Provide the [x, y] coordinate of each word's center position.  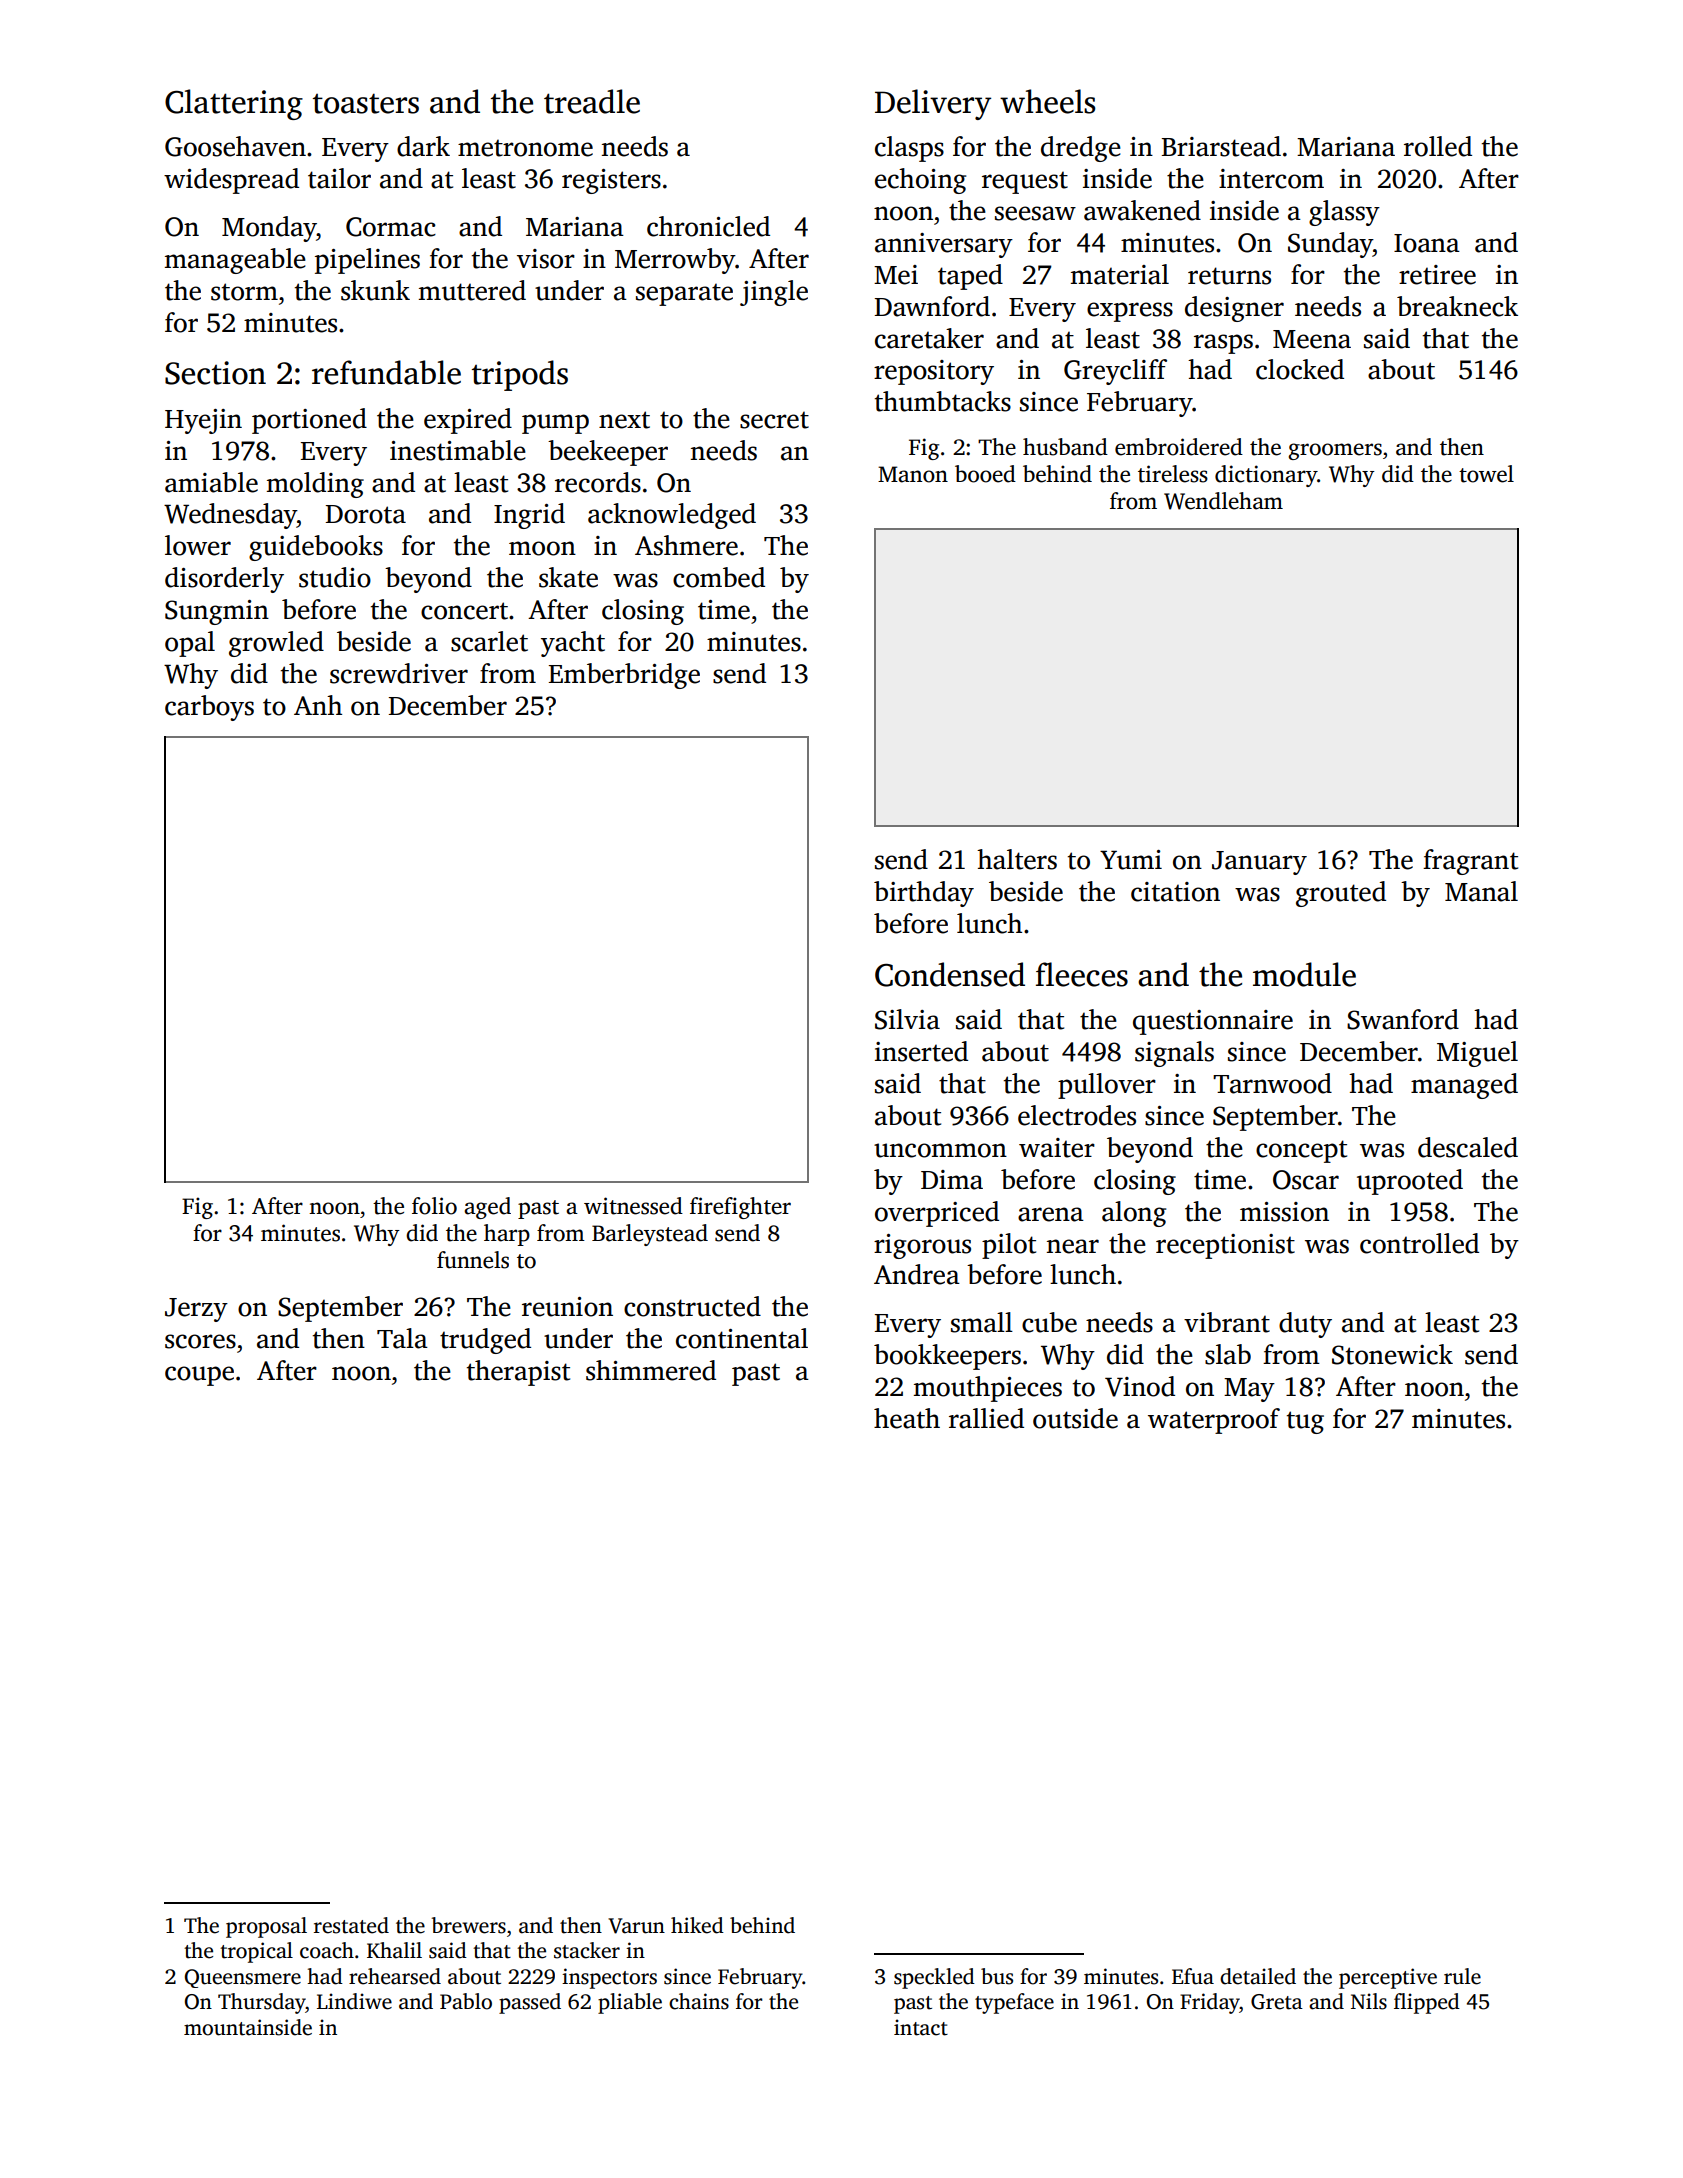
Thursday [261, 2003]
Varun [636, 1926]
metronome [525, 148]
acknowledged [672, 516]
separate [684, 295]
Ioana [1427, 243]
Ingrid [529, 516]
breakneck [1457, 306]
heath [907, 1418]
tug [1305, 1422]
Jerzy [196, 1310]
